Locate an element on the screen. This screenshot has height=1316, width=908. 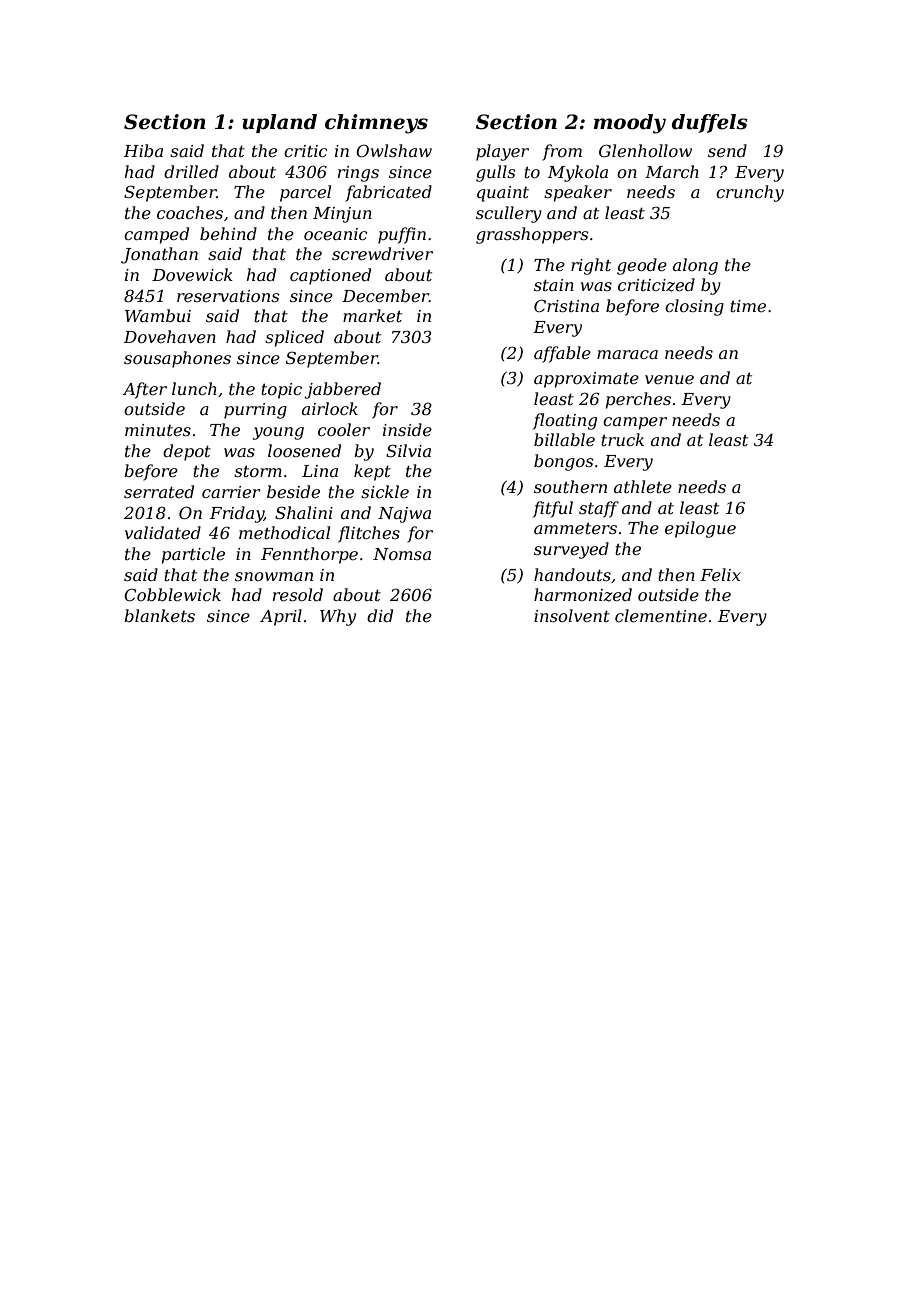
resold is located at coordinates (298, 594).
